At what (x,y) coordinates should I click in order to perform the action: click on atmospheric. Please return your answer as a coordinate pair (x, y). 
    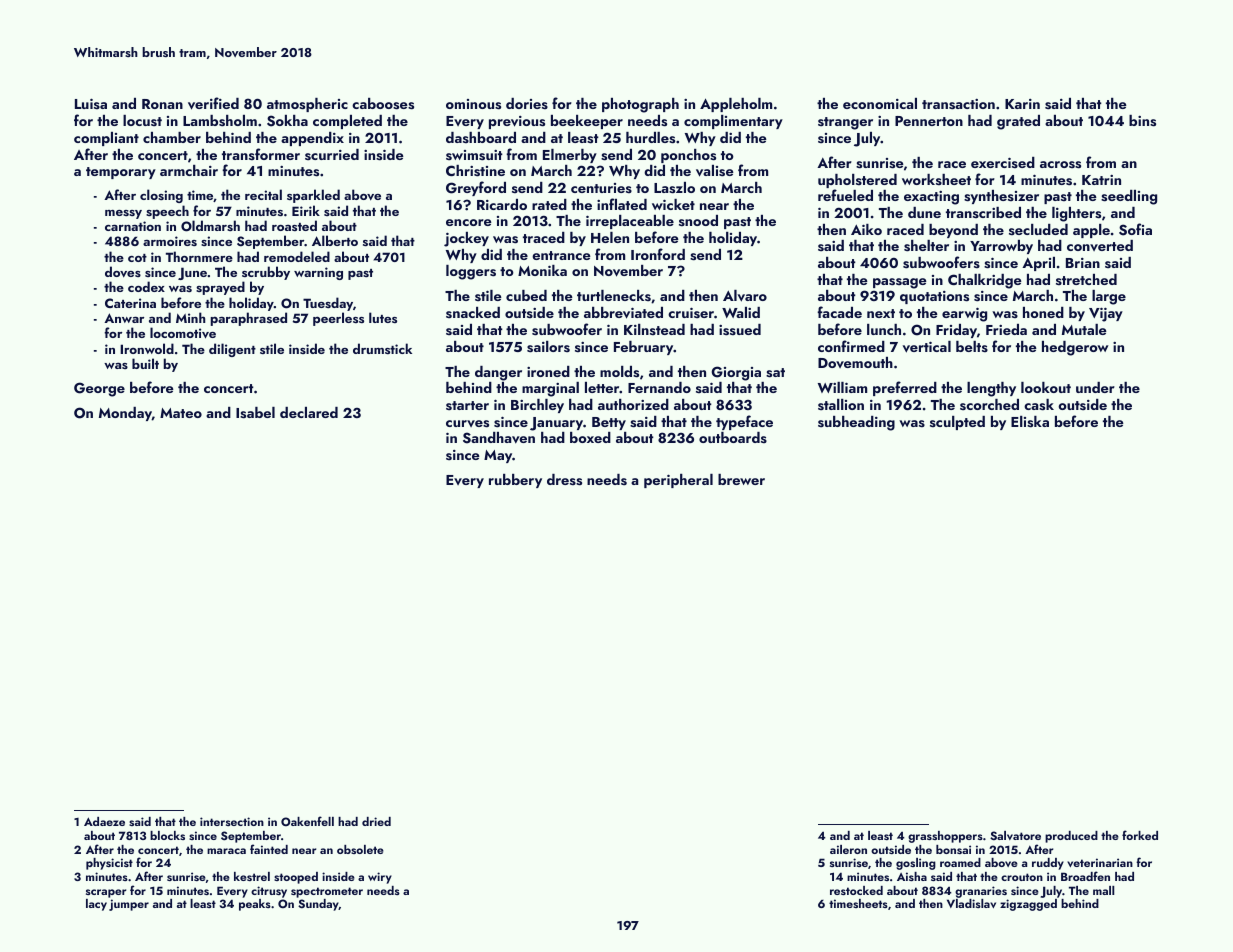
    Looking at the image, I should click on (307, 105).
